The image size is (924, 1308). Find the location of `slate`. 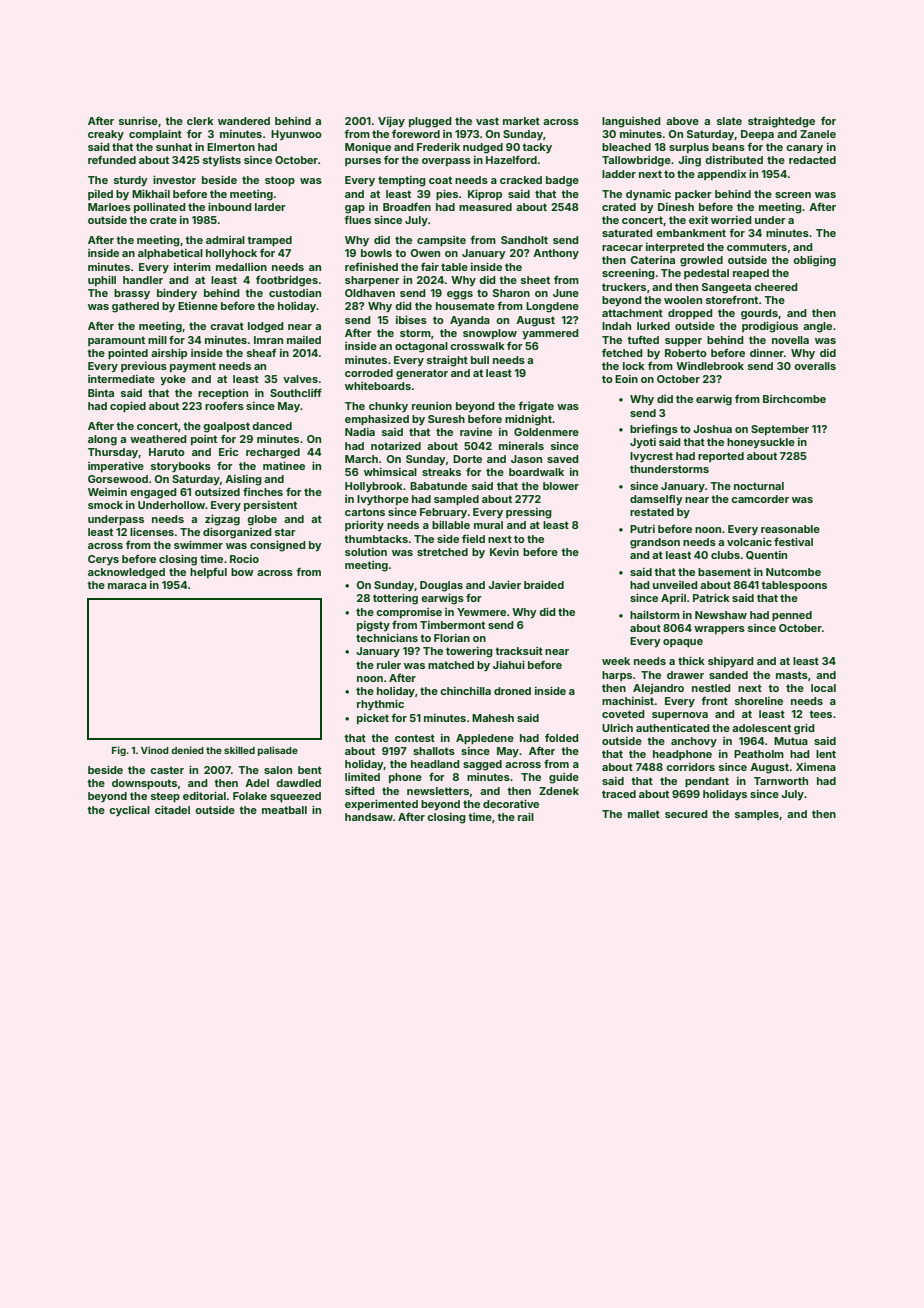

slate is located at coordinates (729, 121).
